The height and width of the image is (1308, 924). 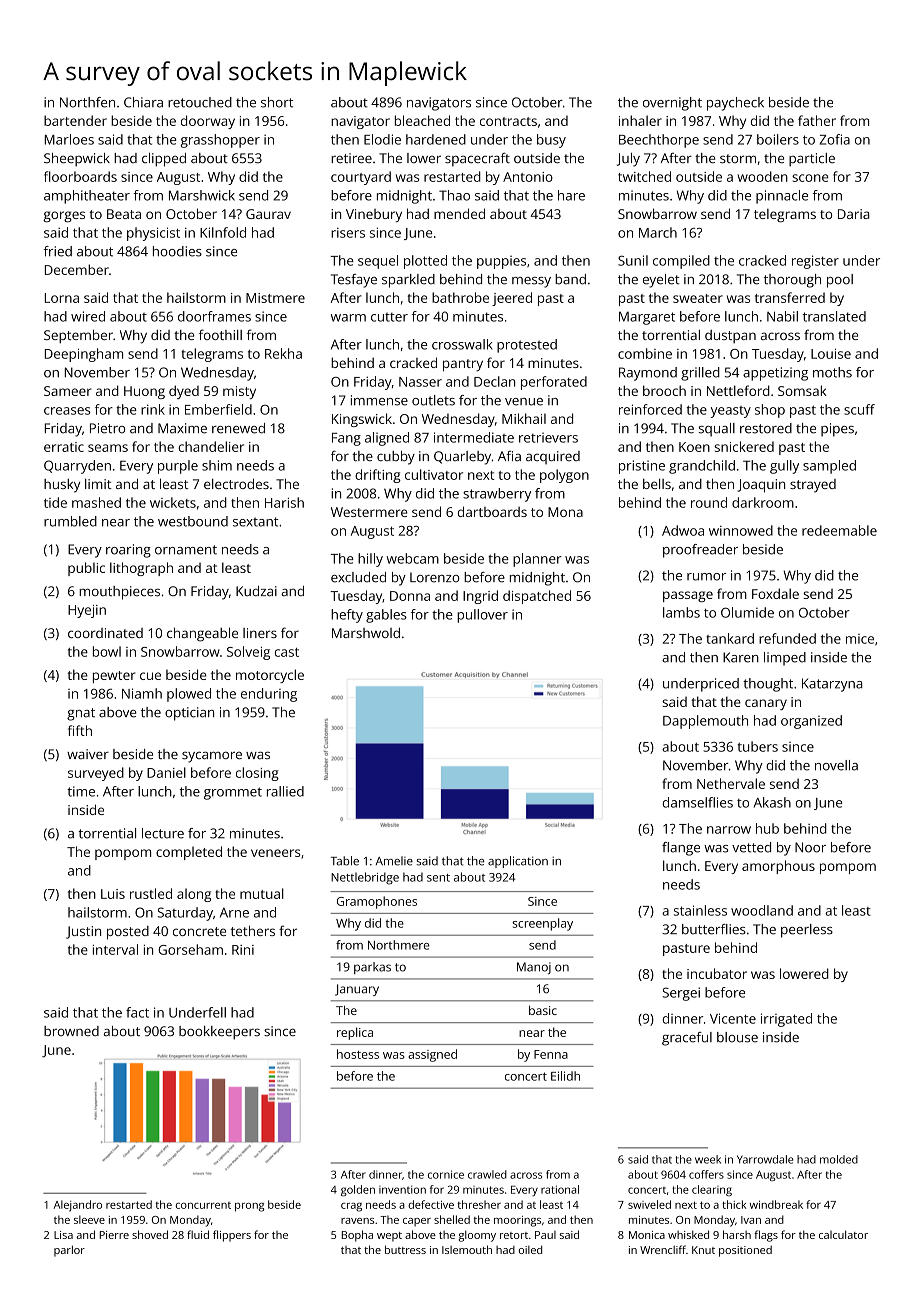 I want to click on Gaurav, so click(x=268, y=214).
